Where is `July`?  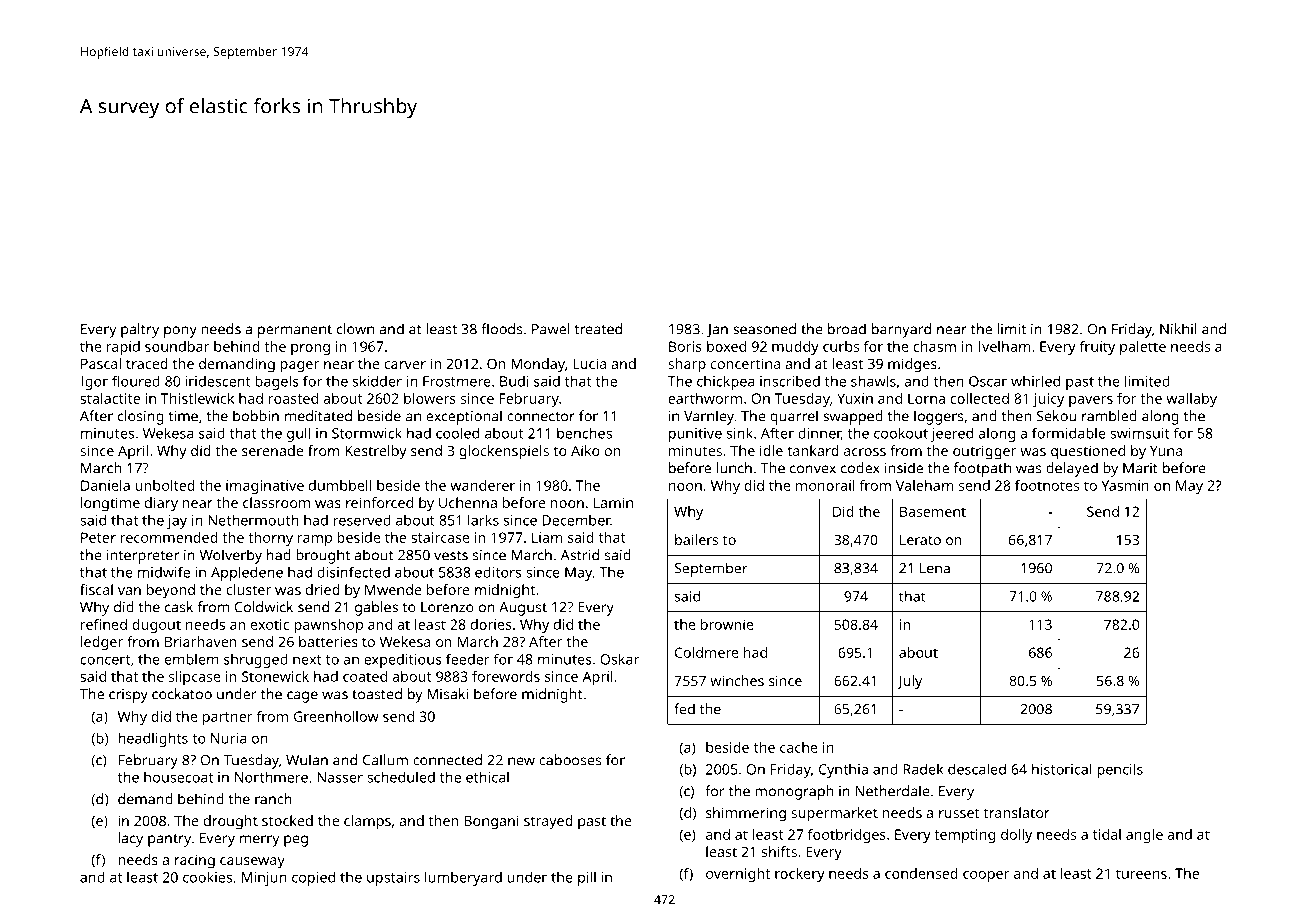 July is located at coordinates (910, 682).
